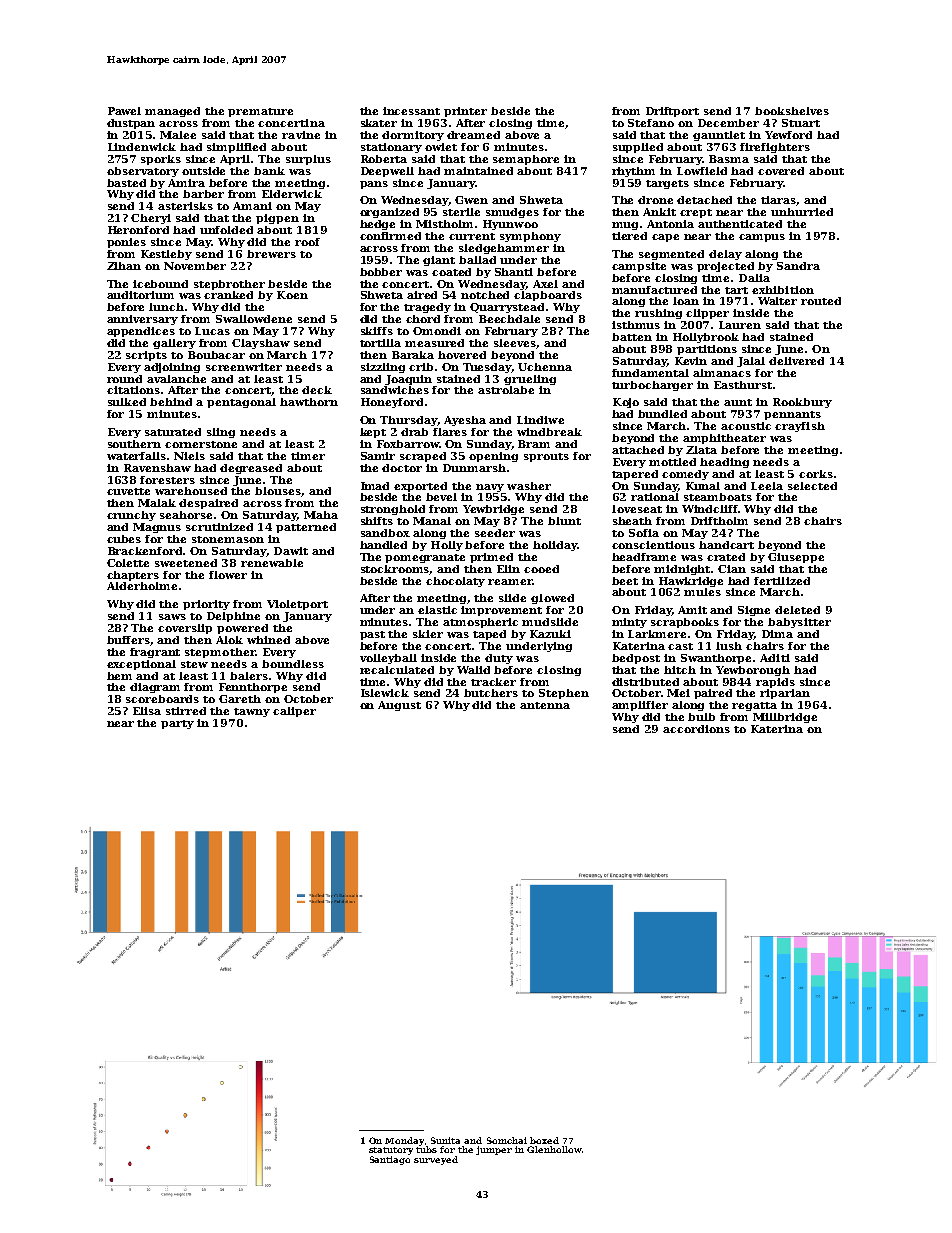  I want to click on bookshelves, so click(792, 111).
